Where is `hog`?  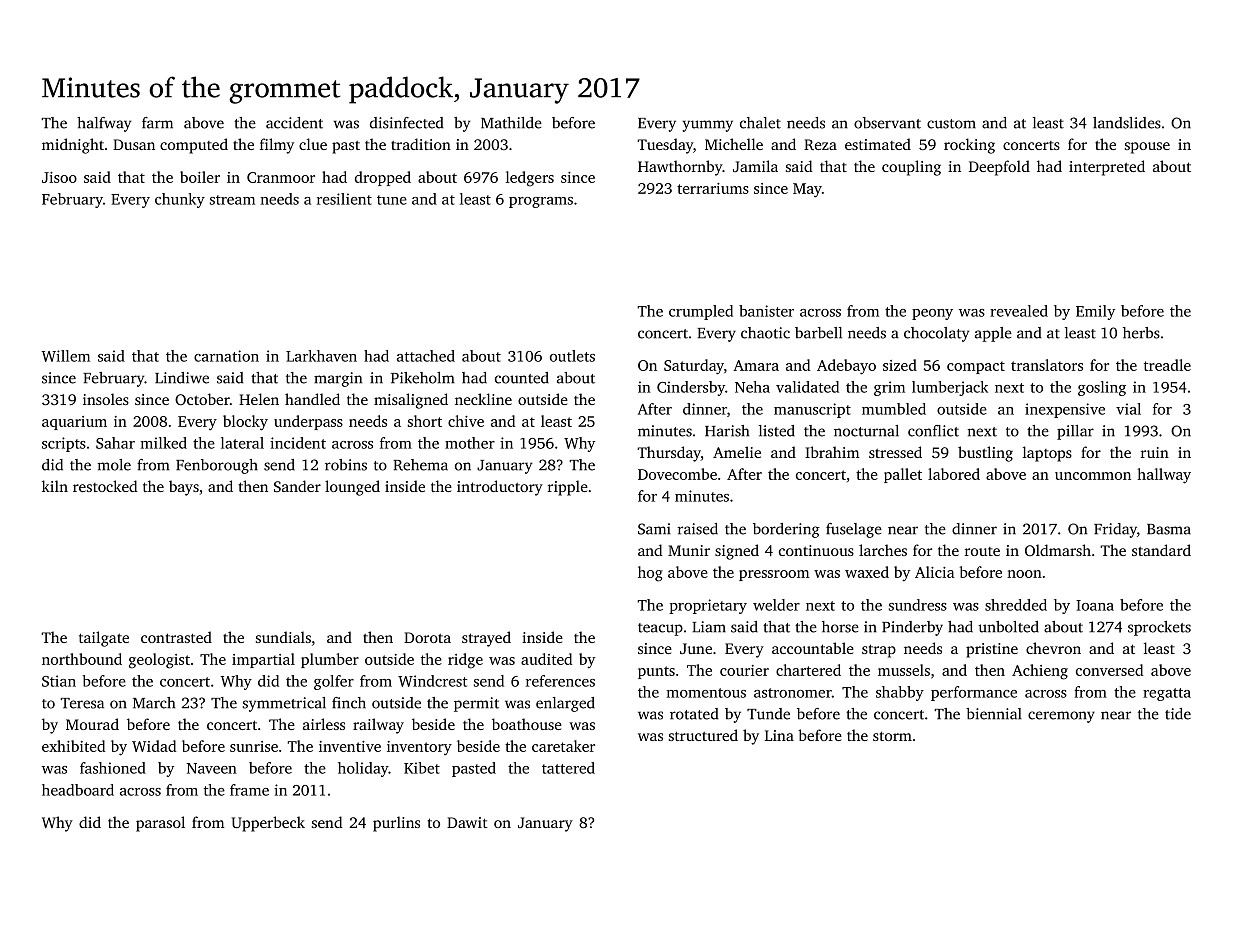
hog is located at coordinates (650, 574).
